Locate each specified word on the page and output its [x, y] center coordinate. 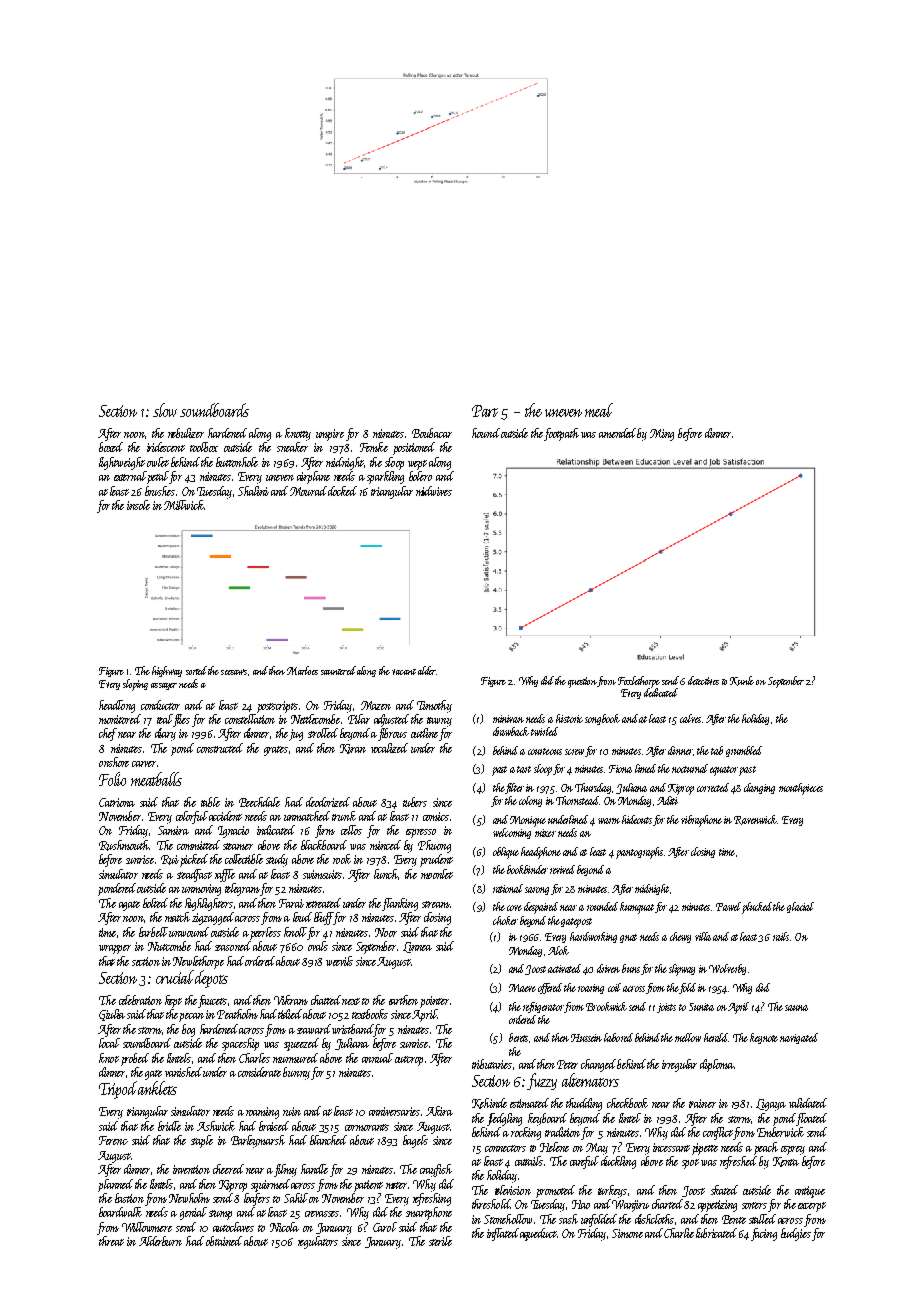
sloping [135, 685]
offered [550, 988]
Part [485, 411]
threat [111, 1241]
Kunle [742, 681]
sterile [440, 1241]
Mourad [308, 491]
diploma [717, 1065]
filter [514, 788]
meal [599, 410]
